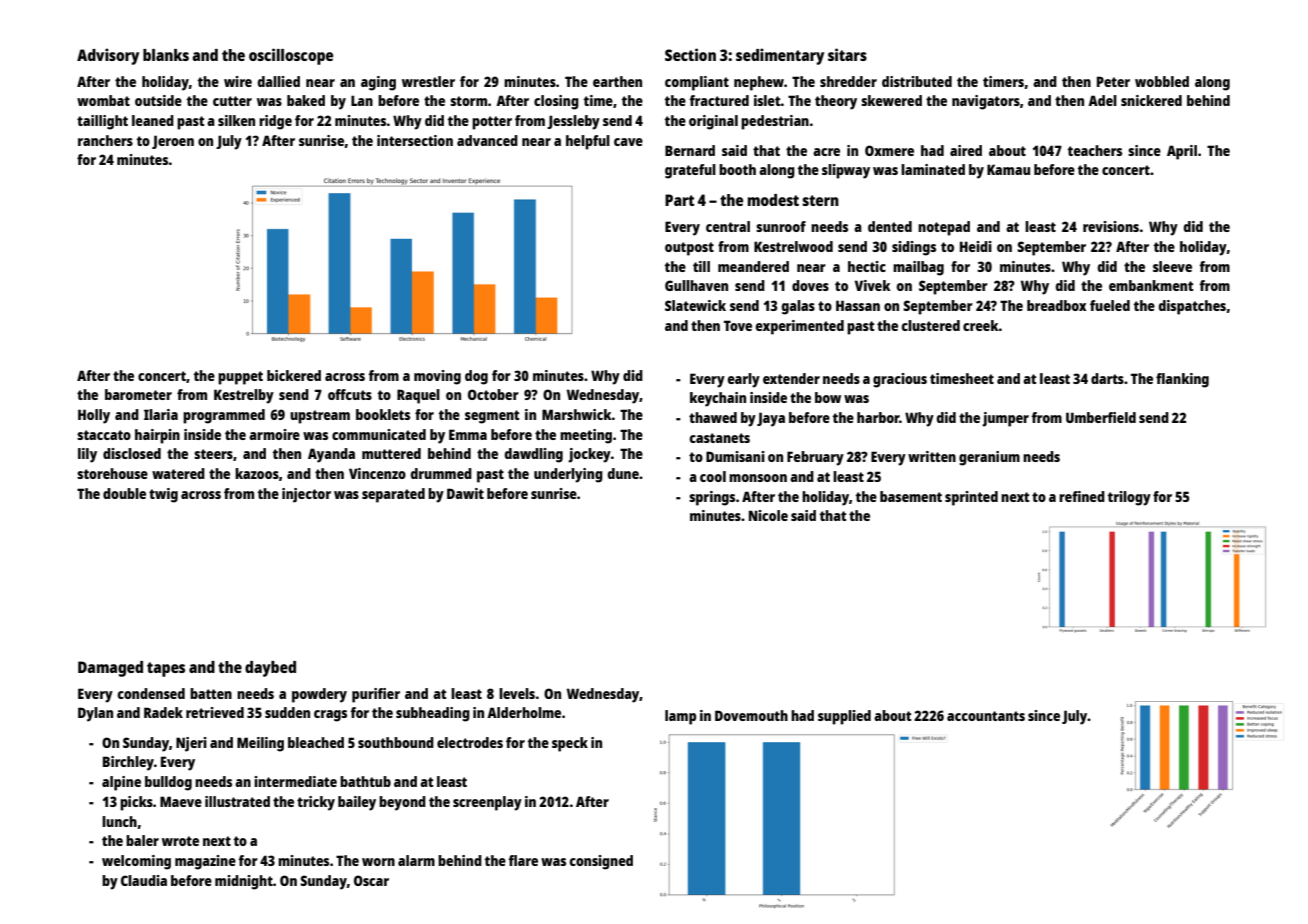  I want to click on supplied, so click(844, 717).
